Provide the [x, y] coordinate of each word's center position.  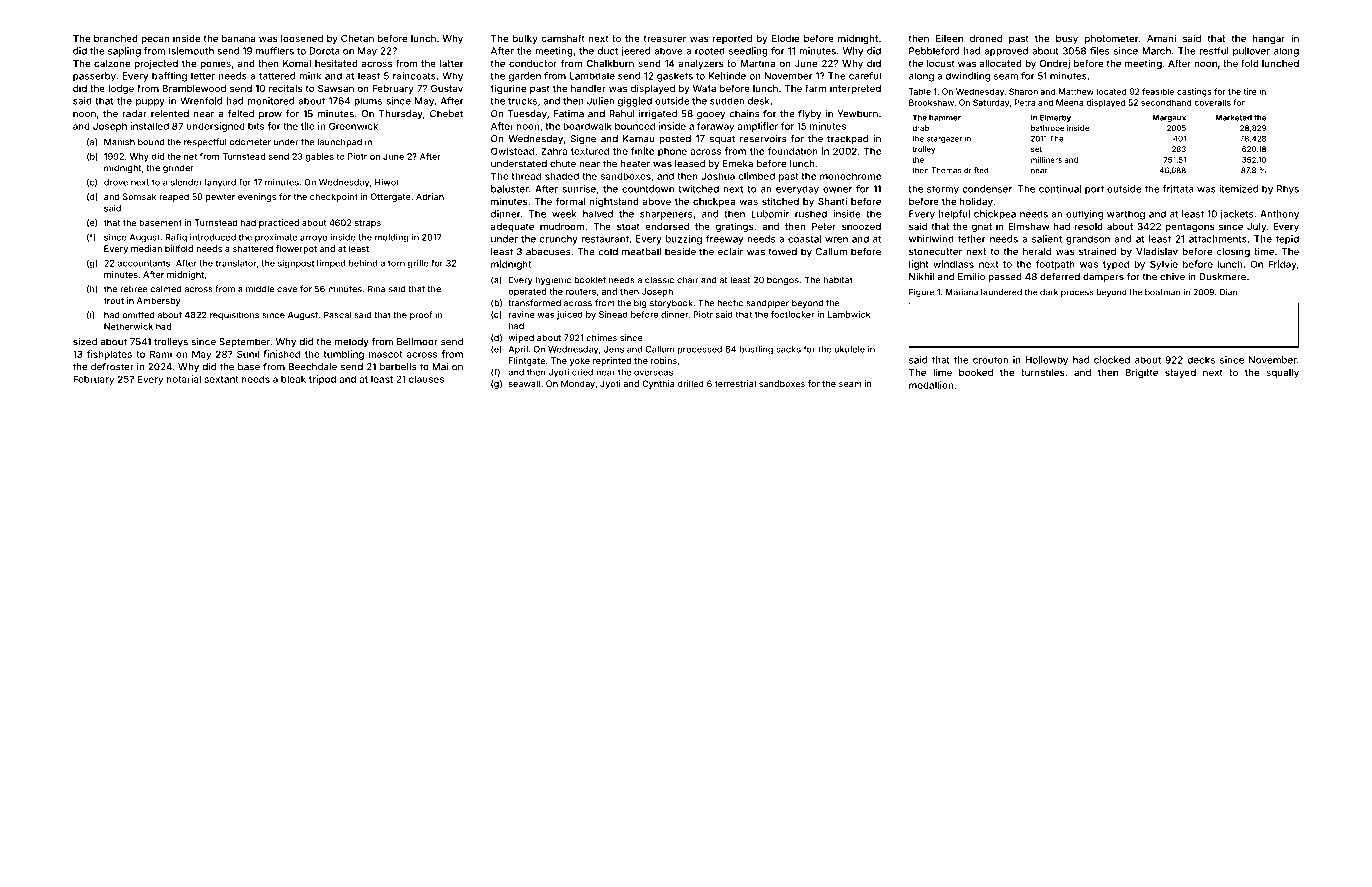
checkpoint [334, 197]
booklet [590, 280]
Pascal [337, 315]
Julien [600, 101]
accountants [143, 263]
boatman [1163, 292]
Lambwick [849, 314]
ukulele [849, 349]
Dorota [324, 51]
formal [571, 201]
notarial [184, 379]
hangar [1269, 39]
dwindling [967, 77]
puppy [150, 103]
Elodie [785, 38]
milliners [1046, 160]
